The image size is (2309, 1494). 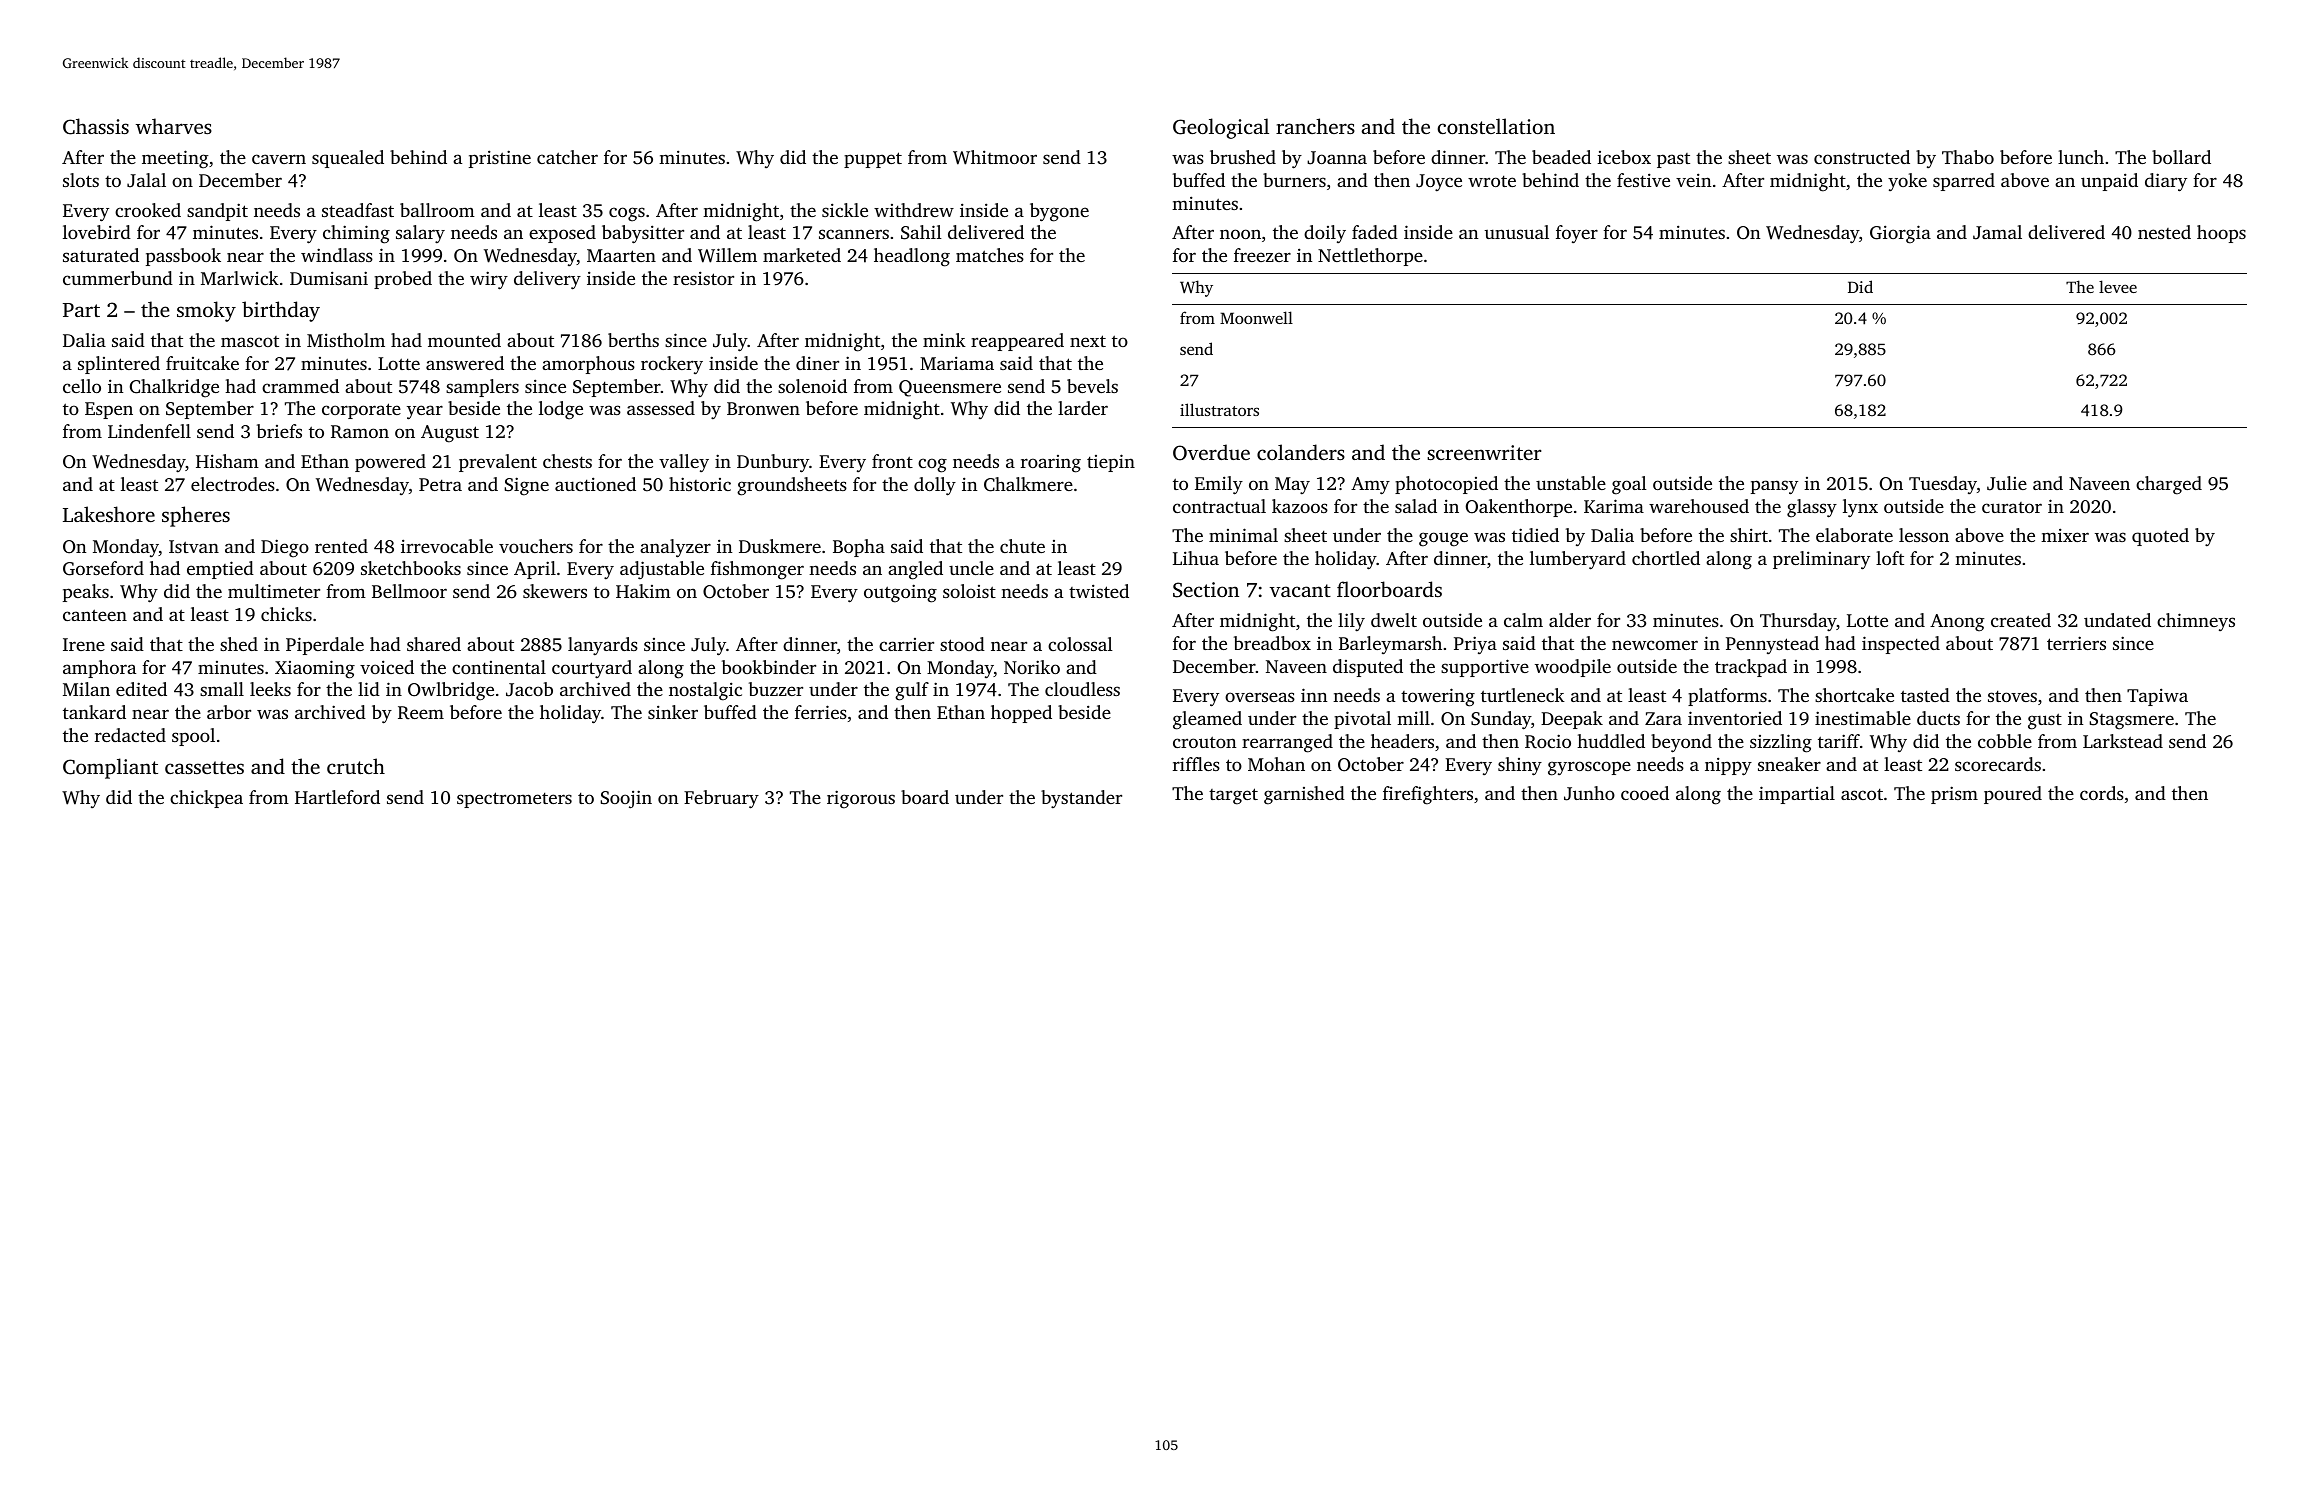 What do you see at coordinates (94, 712) in the screenshot?
I see `tankard` at bounding box center [94, 712].
